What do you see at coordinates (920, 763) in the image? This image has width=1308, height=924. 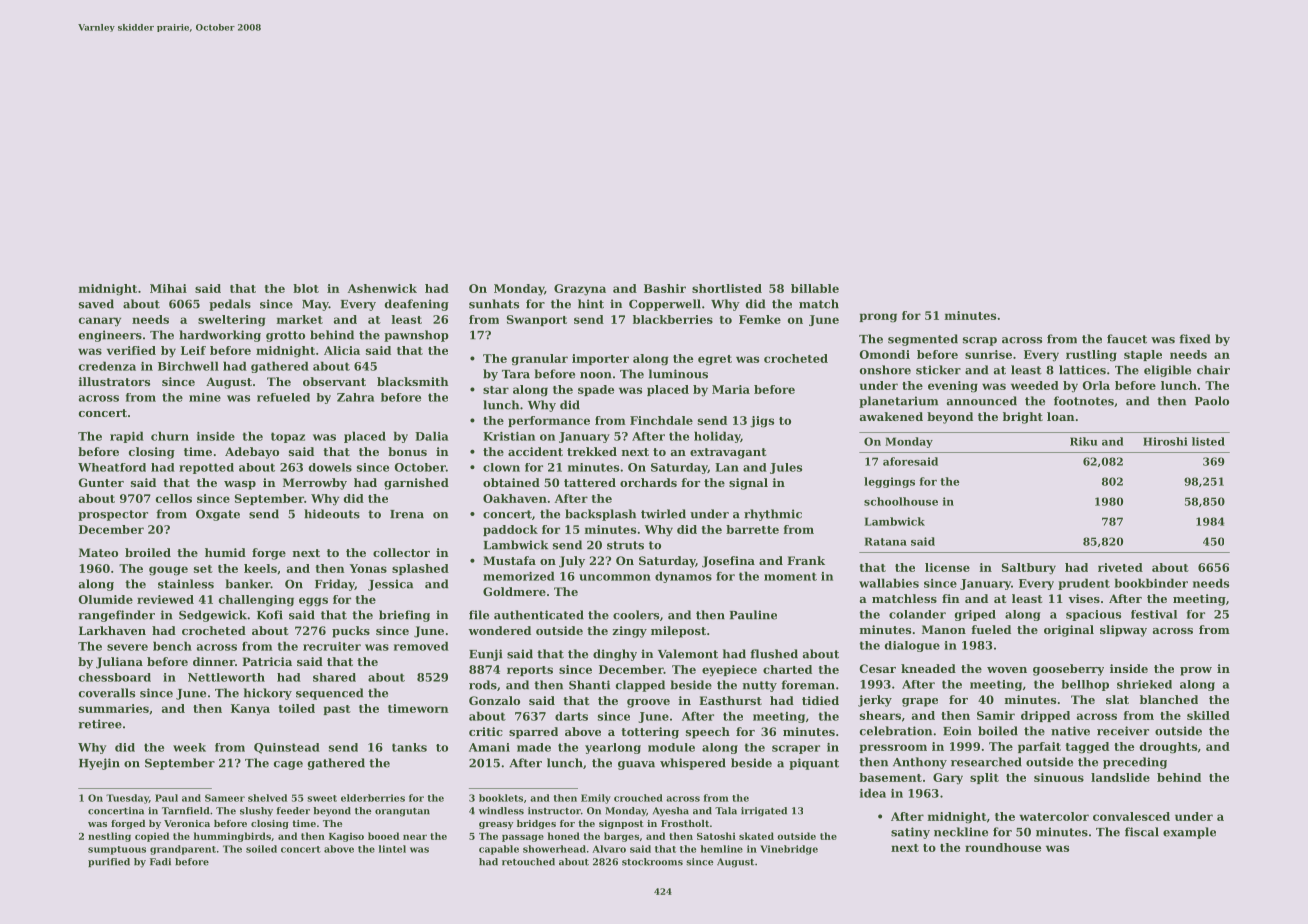 I see `Anthony` at bounding box center [920, 763].
